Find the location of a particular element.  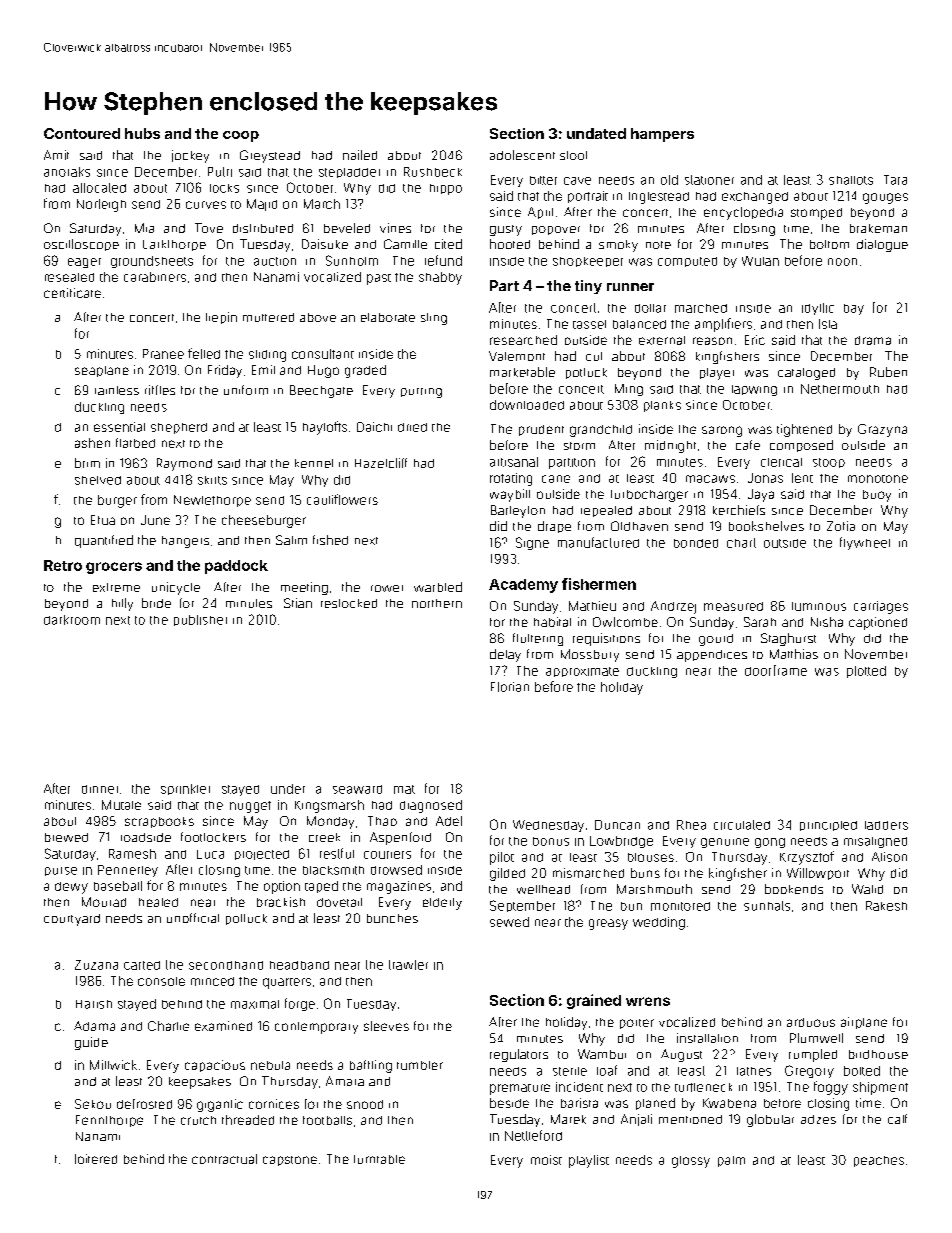

tightened is located at coordinates (804, 430).
